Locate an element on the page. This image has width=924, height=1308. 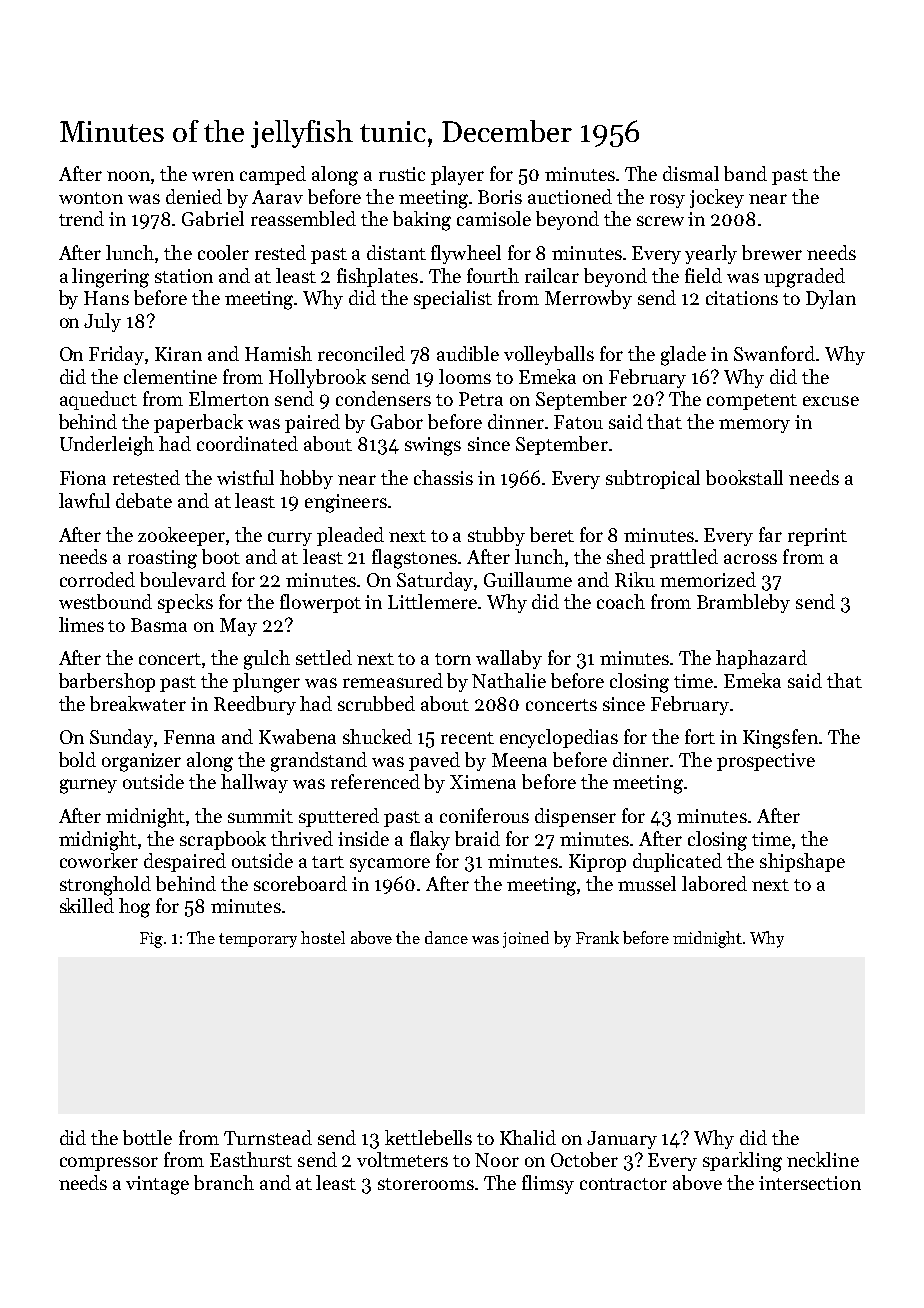
Hans is located at coordinates (106, 298).
